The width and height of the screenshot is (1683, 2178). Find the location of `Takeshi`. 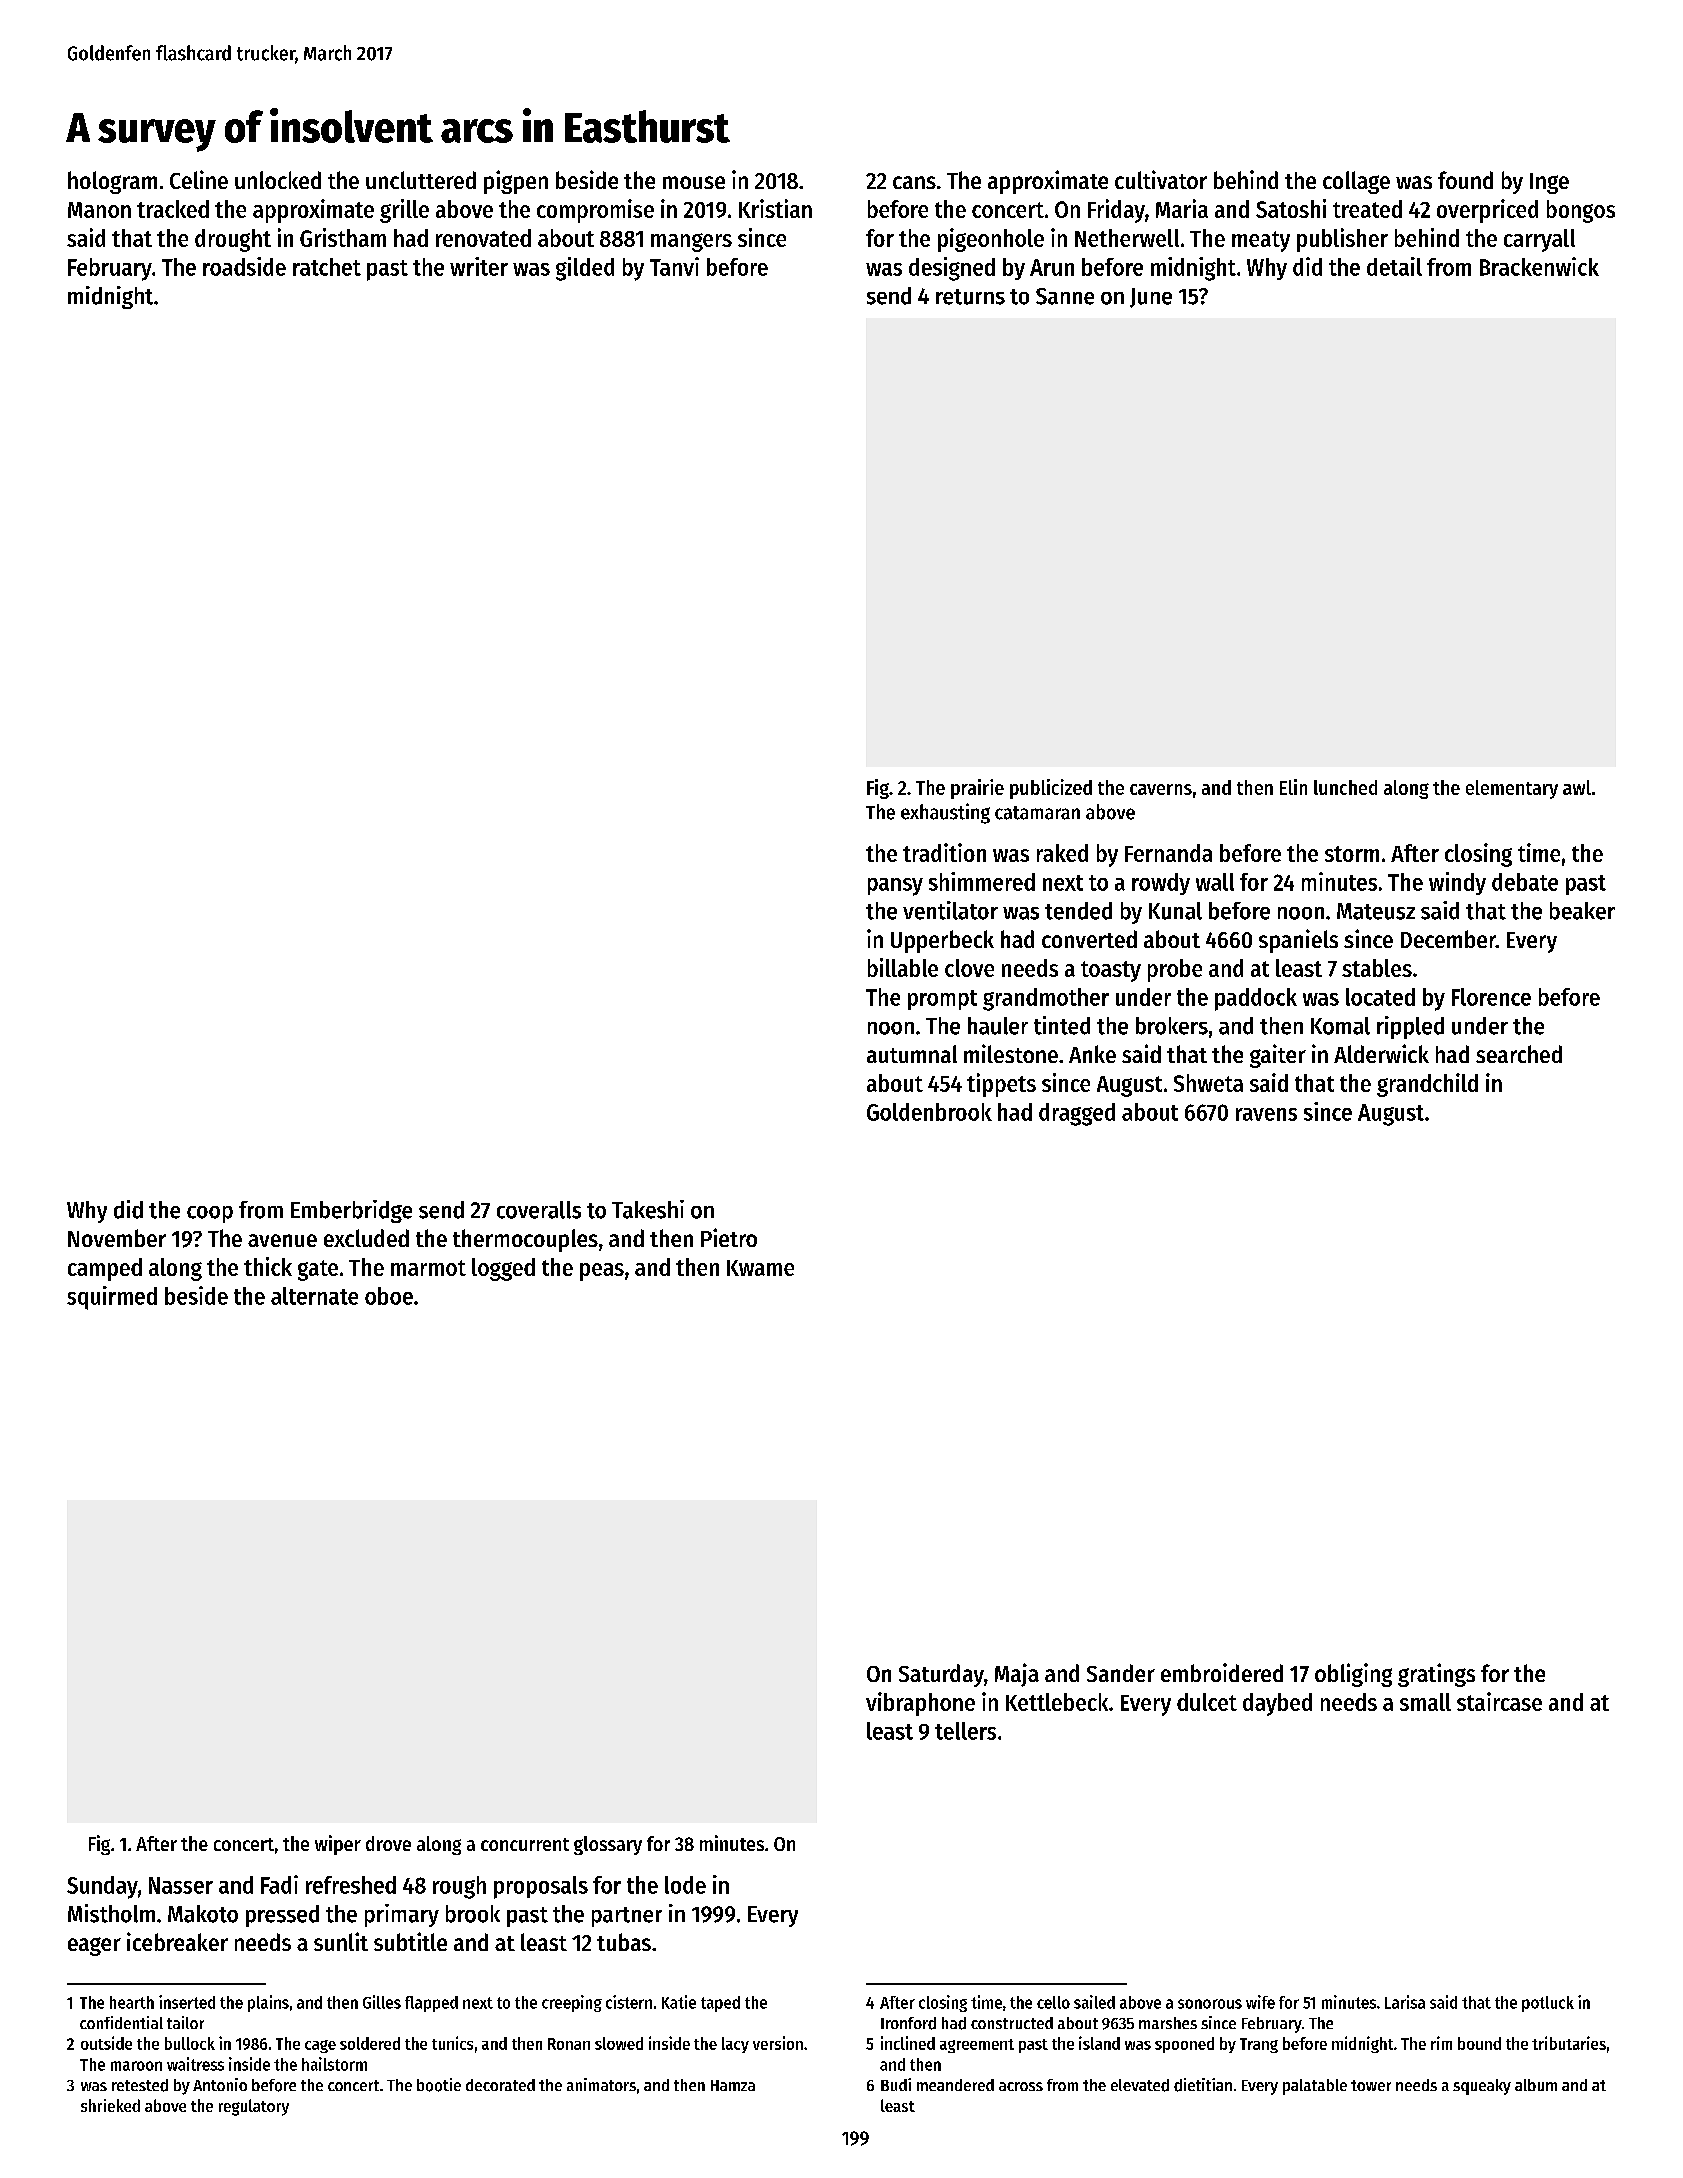

Takeshi is located at coordinates (648, 1209).
